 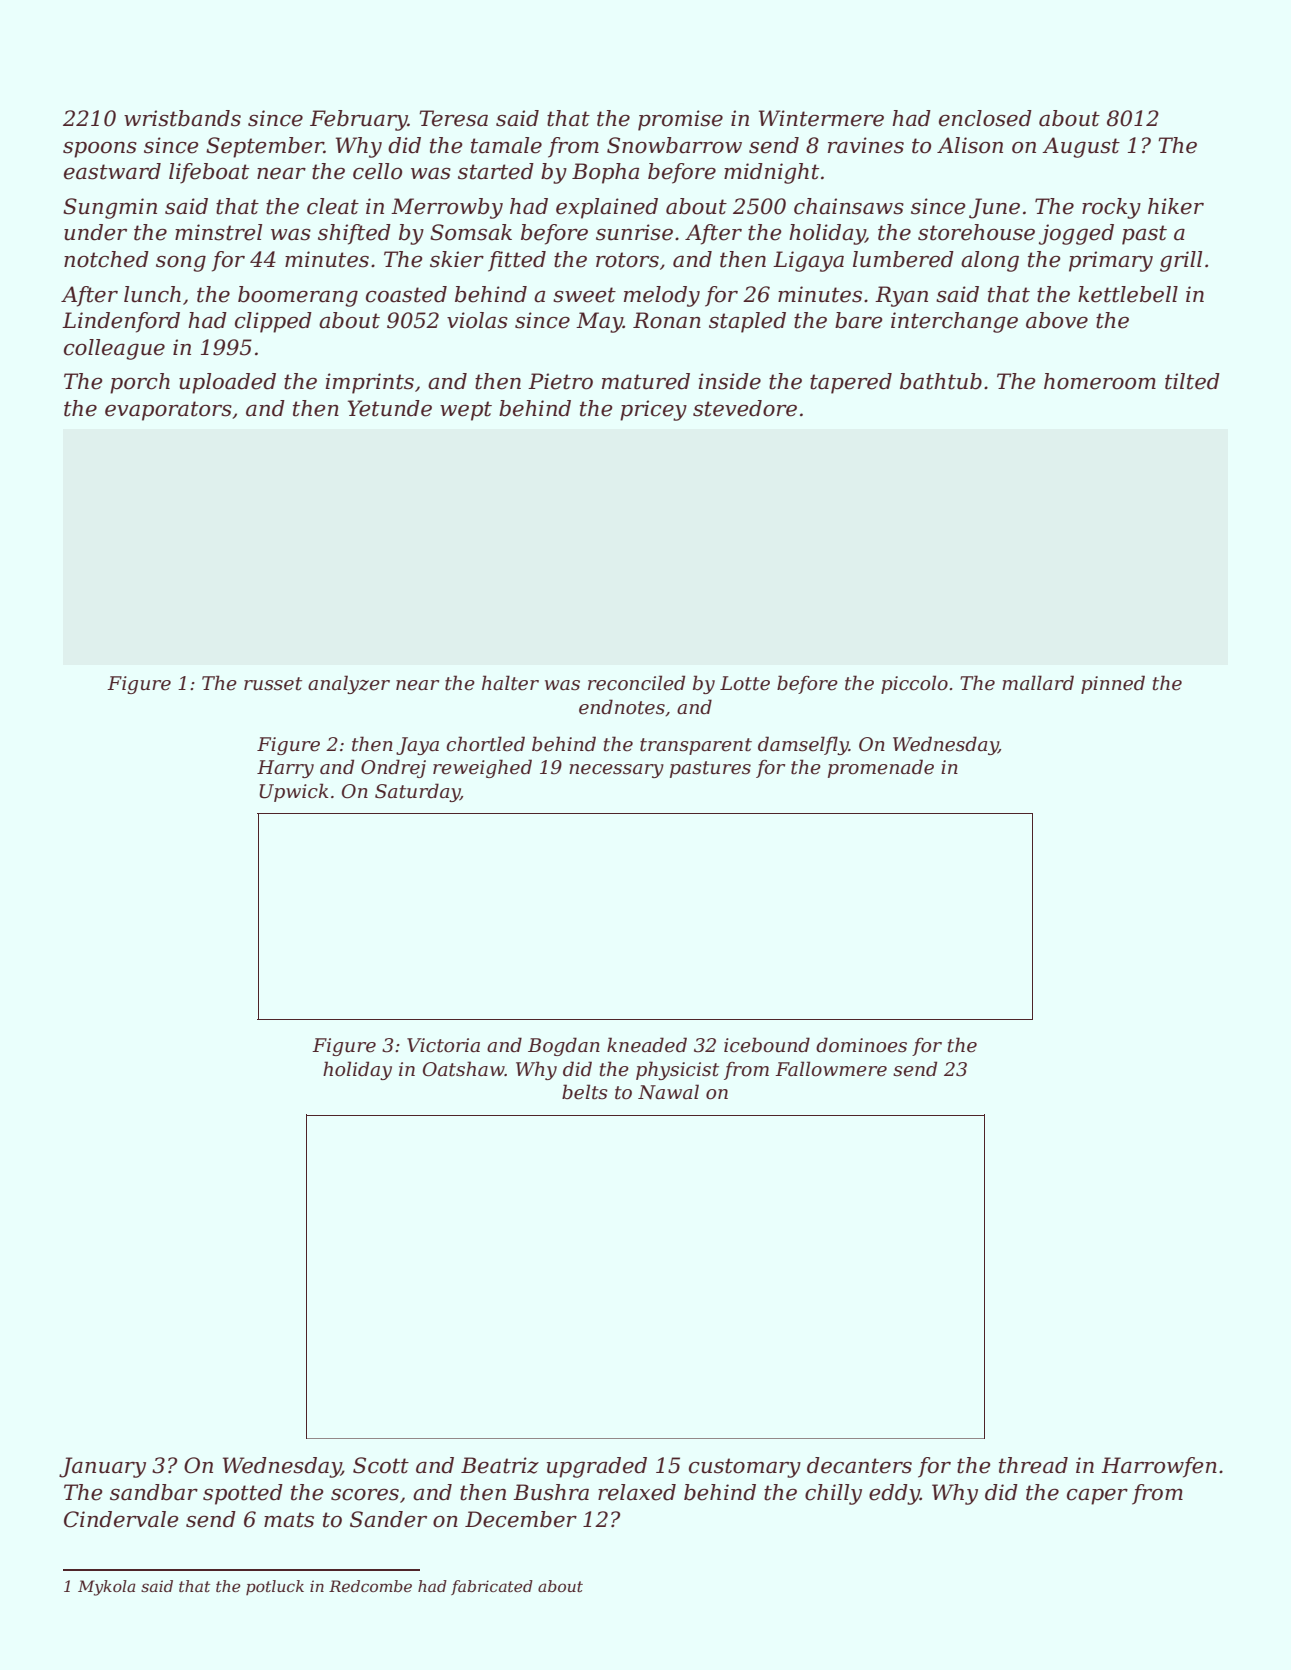 What do you see at coordinates (1100, 381) in the image?
I see `homeroom` at bounding box center [1100, 381].
